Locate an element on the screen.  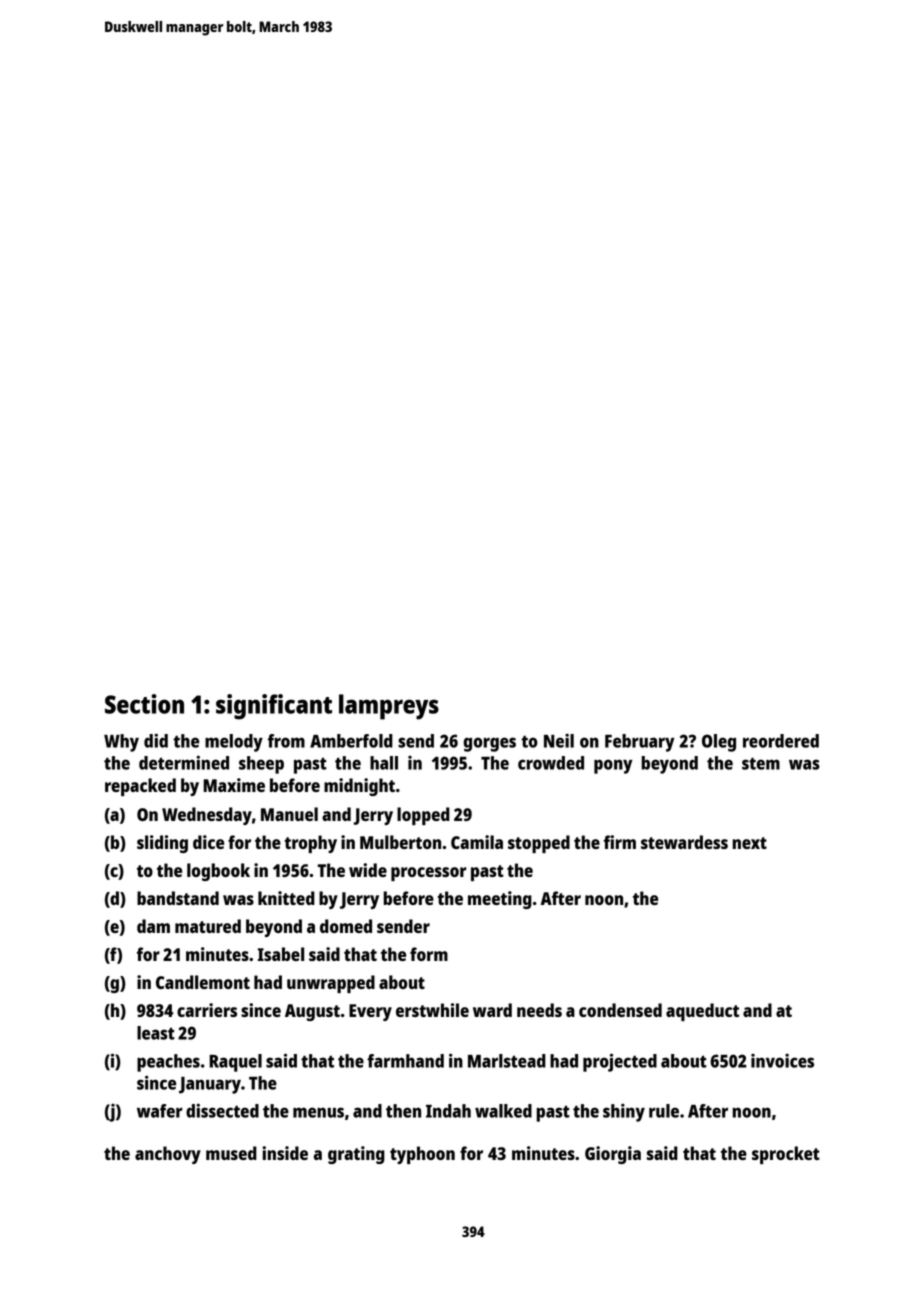
midnight is located at coordinates (359, 787).
